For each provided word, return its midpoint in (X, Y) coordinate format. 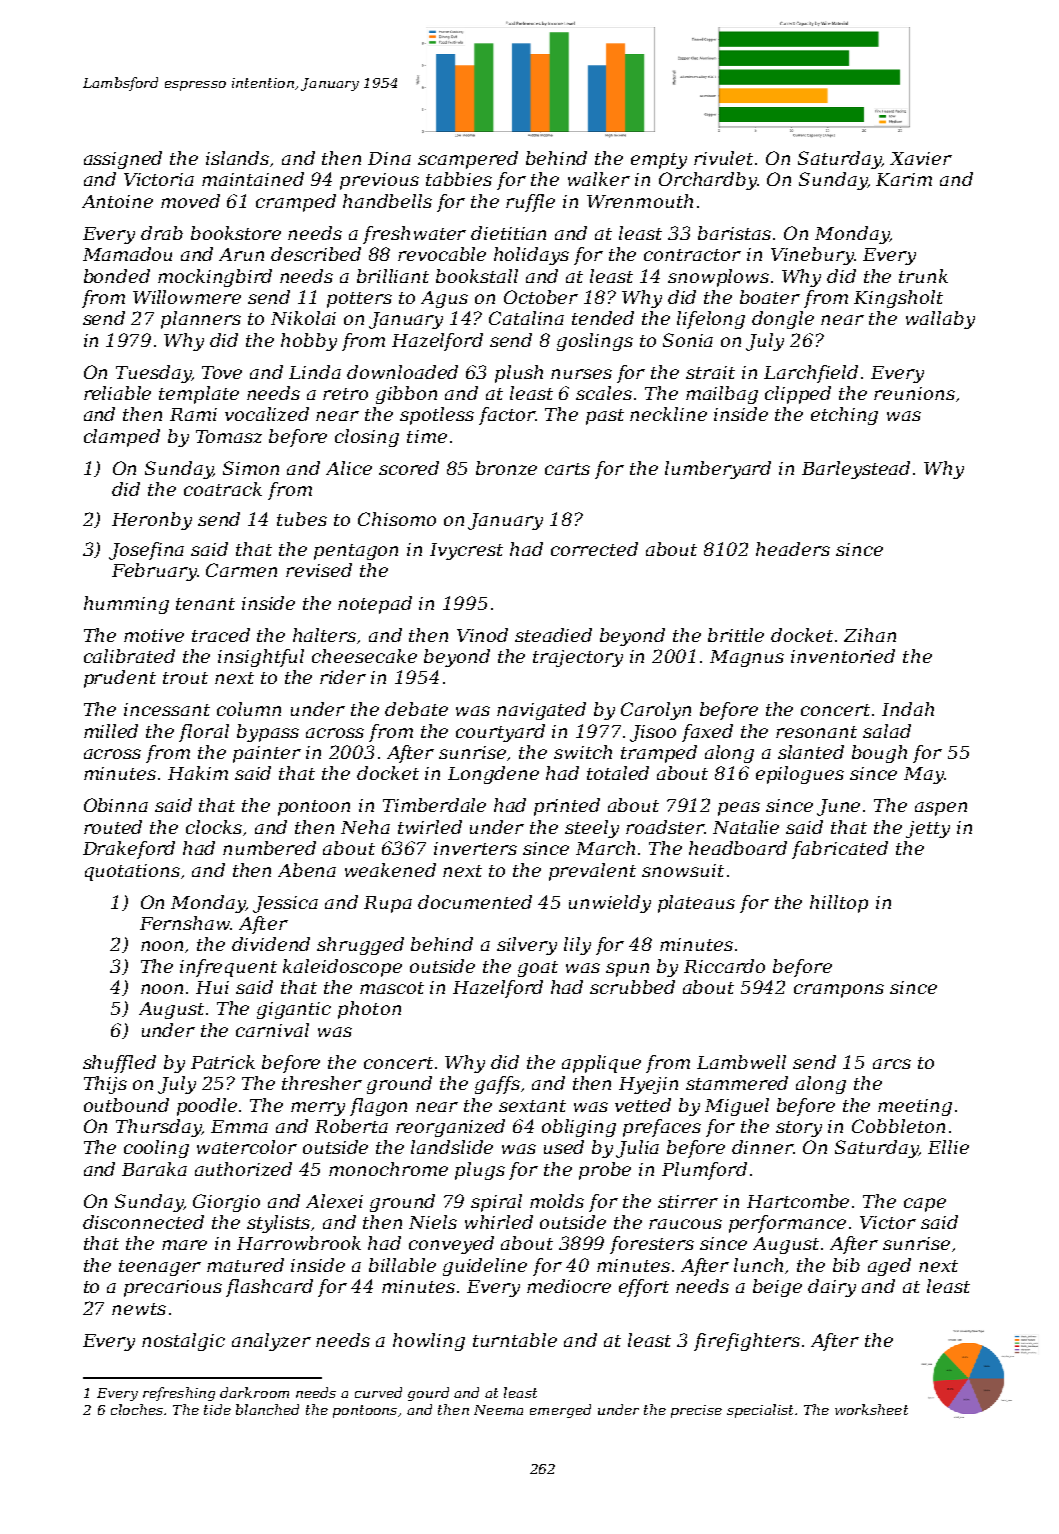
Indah (908, 709)
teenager (160, 1268)
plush (519, 374)
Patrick (223, 1062)
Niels (433, 1222)
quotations (132, 872)
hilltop (839, 904)
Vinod (482, 635)
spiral (496, 1203)
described (316, 254)
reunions (914, 393)
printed (567, 807)
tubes (302, 519)
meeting (915, 1107)
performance (787, 1224)
